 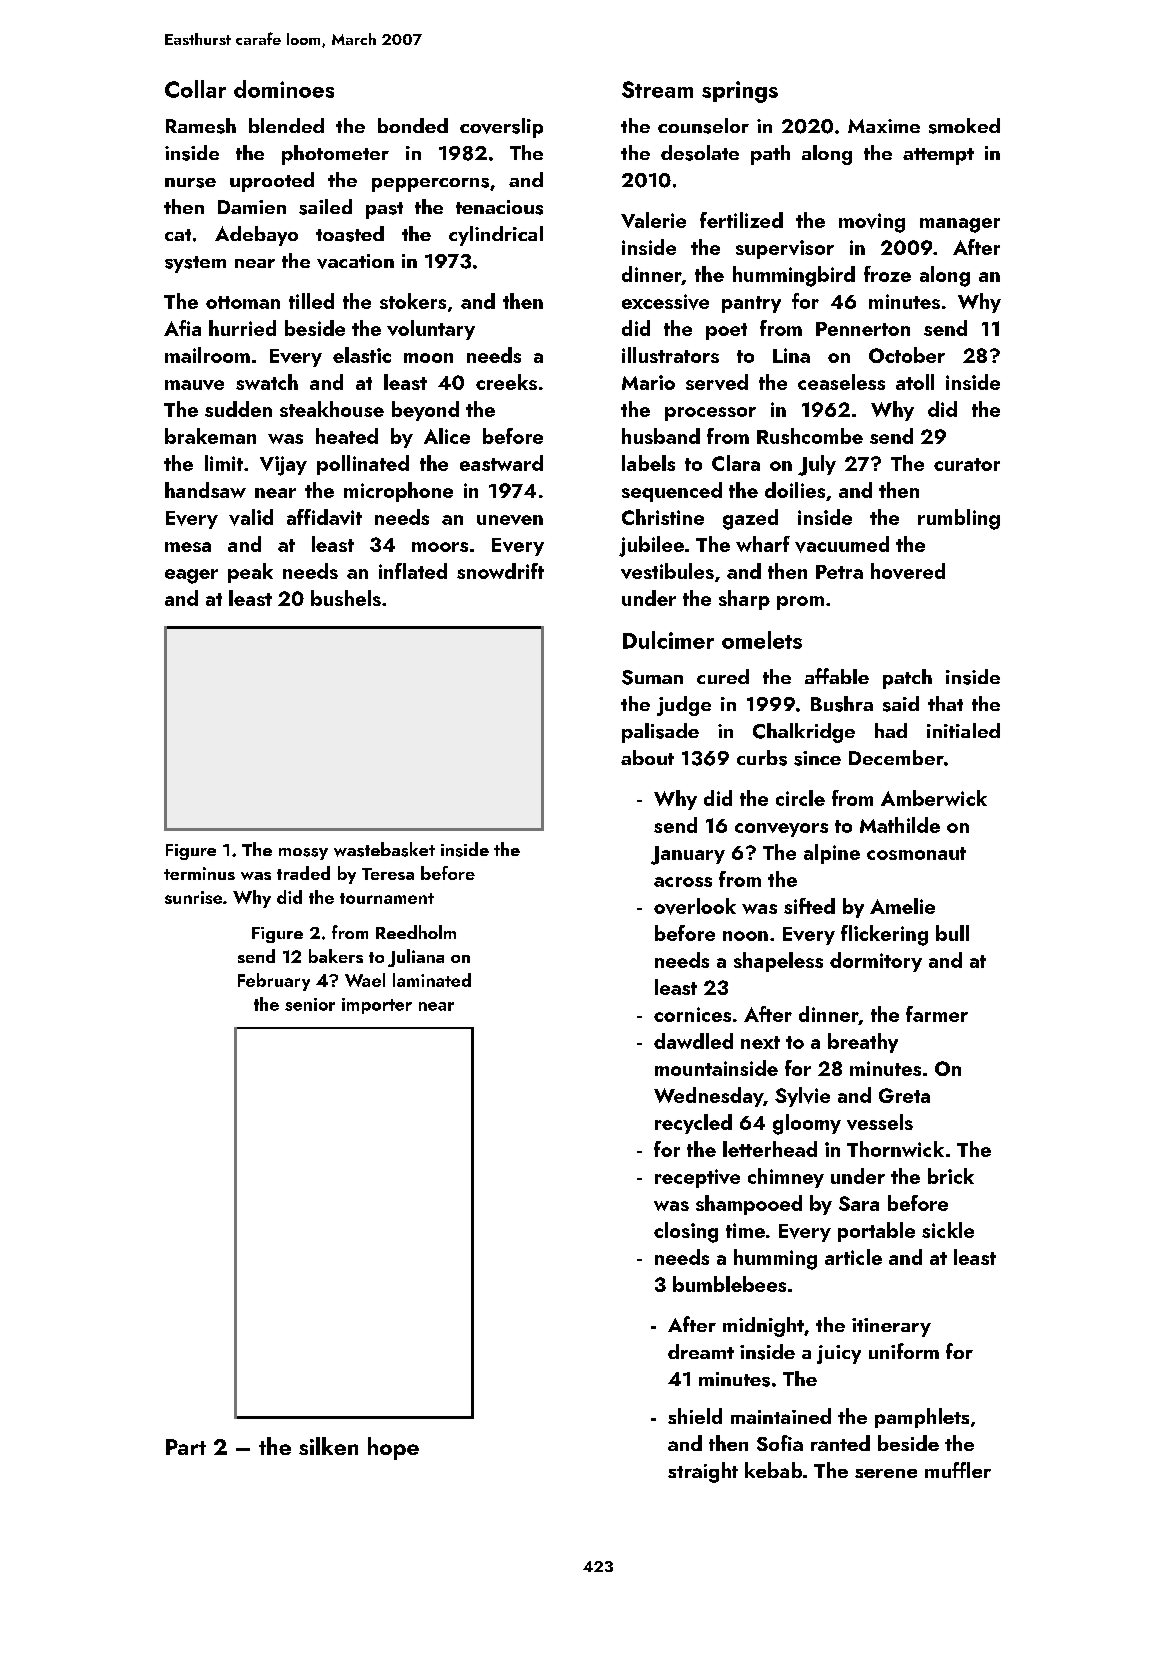 What do you see at coordinates (252, 207) in the screenshot?
I see `Damien` at bounding box center [252, 207].
